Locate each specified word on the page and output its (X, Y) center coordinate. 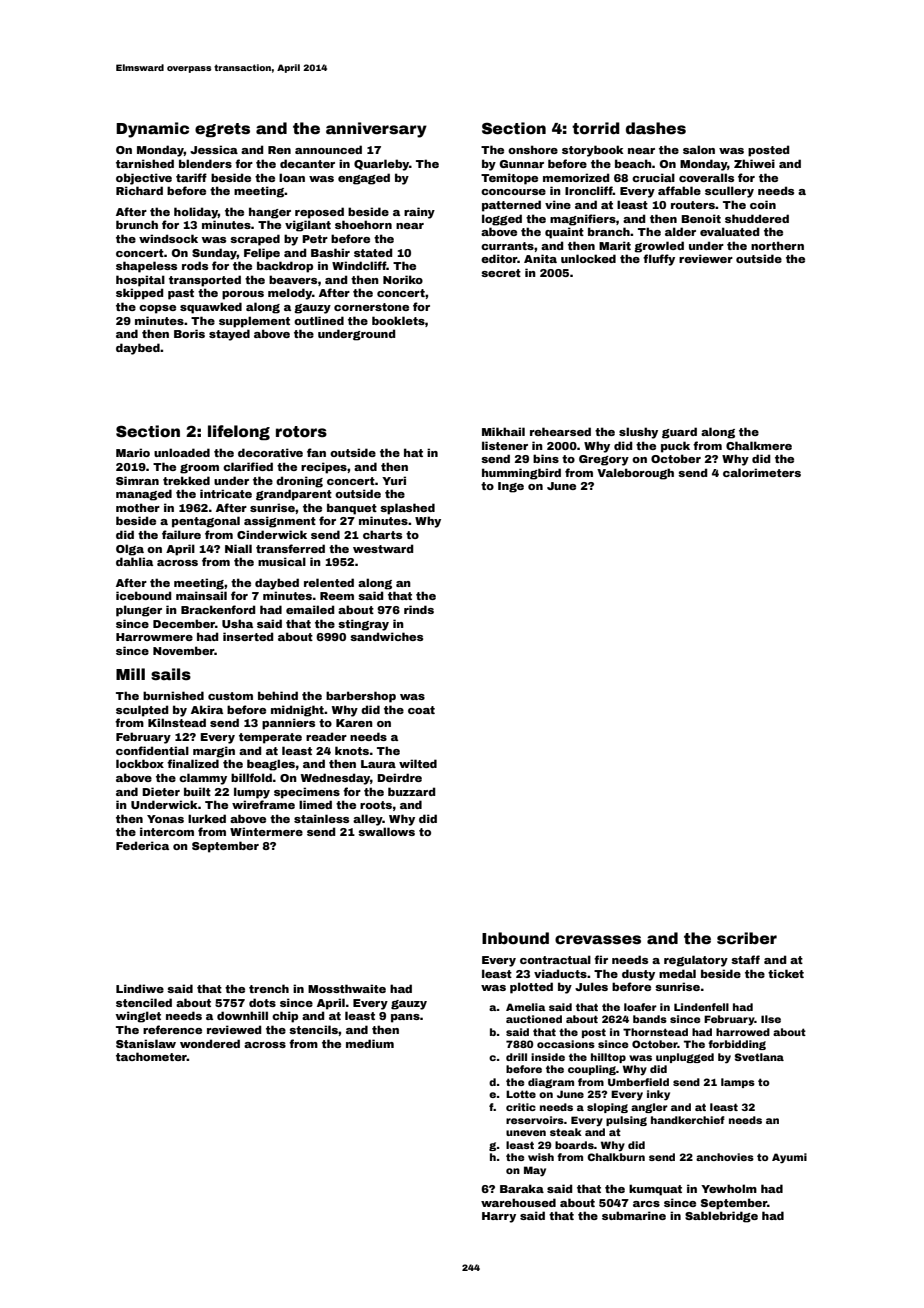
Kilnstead (177, 722)
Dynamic (152, 130)
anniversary (376, 130)
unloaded (182, 452)
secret (501, 273)
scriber (747, 938)
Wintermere (266, 831)
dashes (656, 128)
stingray (363, 625)
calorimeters (762, 472)
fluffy (659, 260)
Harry (499, 1217)
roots (376, 805)
